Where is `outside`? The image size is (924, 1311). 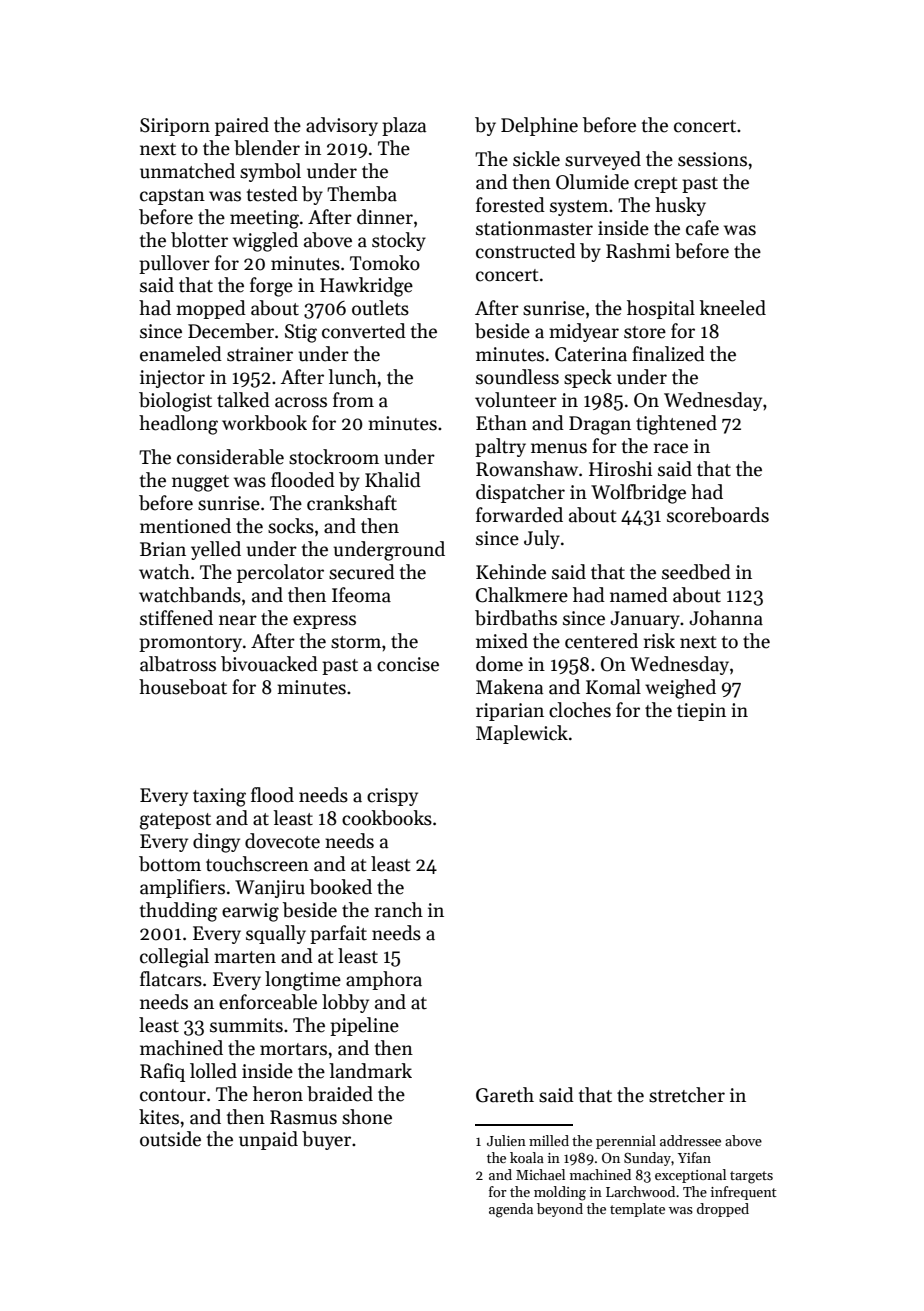
outside is located at coordinates (170, 1139).
